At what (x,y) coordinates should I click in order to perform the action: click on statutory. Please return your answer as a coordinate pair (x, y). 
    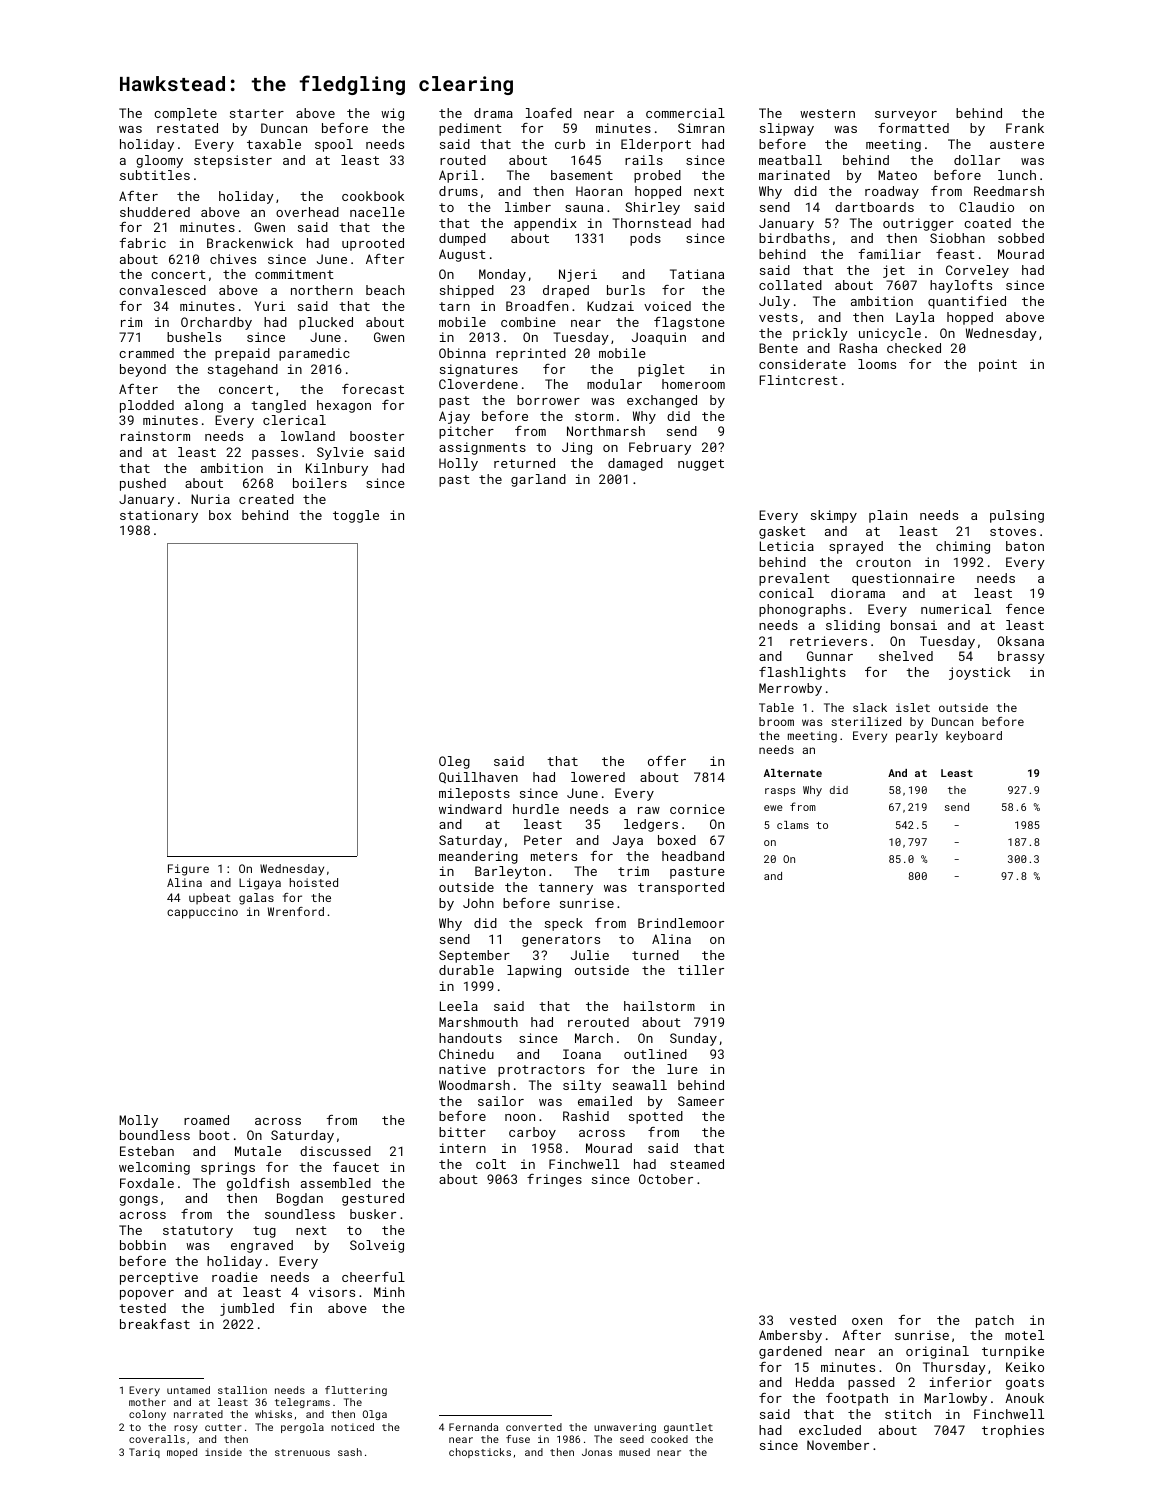
    Looking at the image, I should click on (198, 1232).
